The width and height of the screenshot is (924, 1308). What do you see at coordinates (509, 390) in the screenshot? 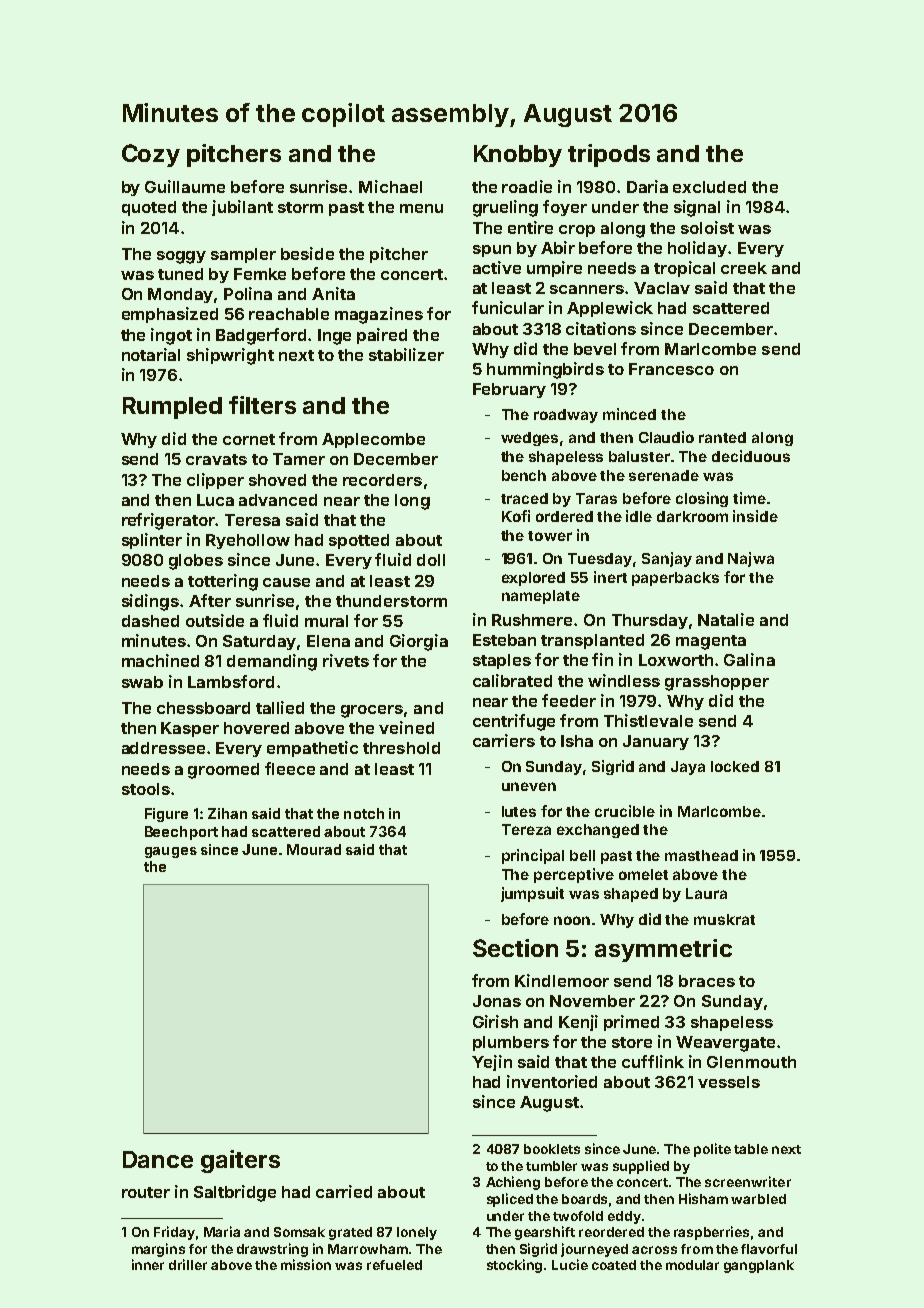
I see `February` at bounding box center [509, 390].
